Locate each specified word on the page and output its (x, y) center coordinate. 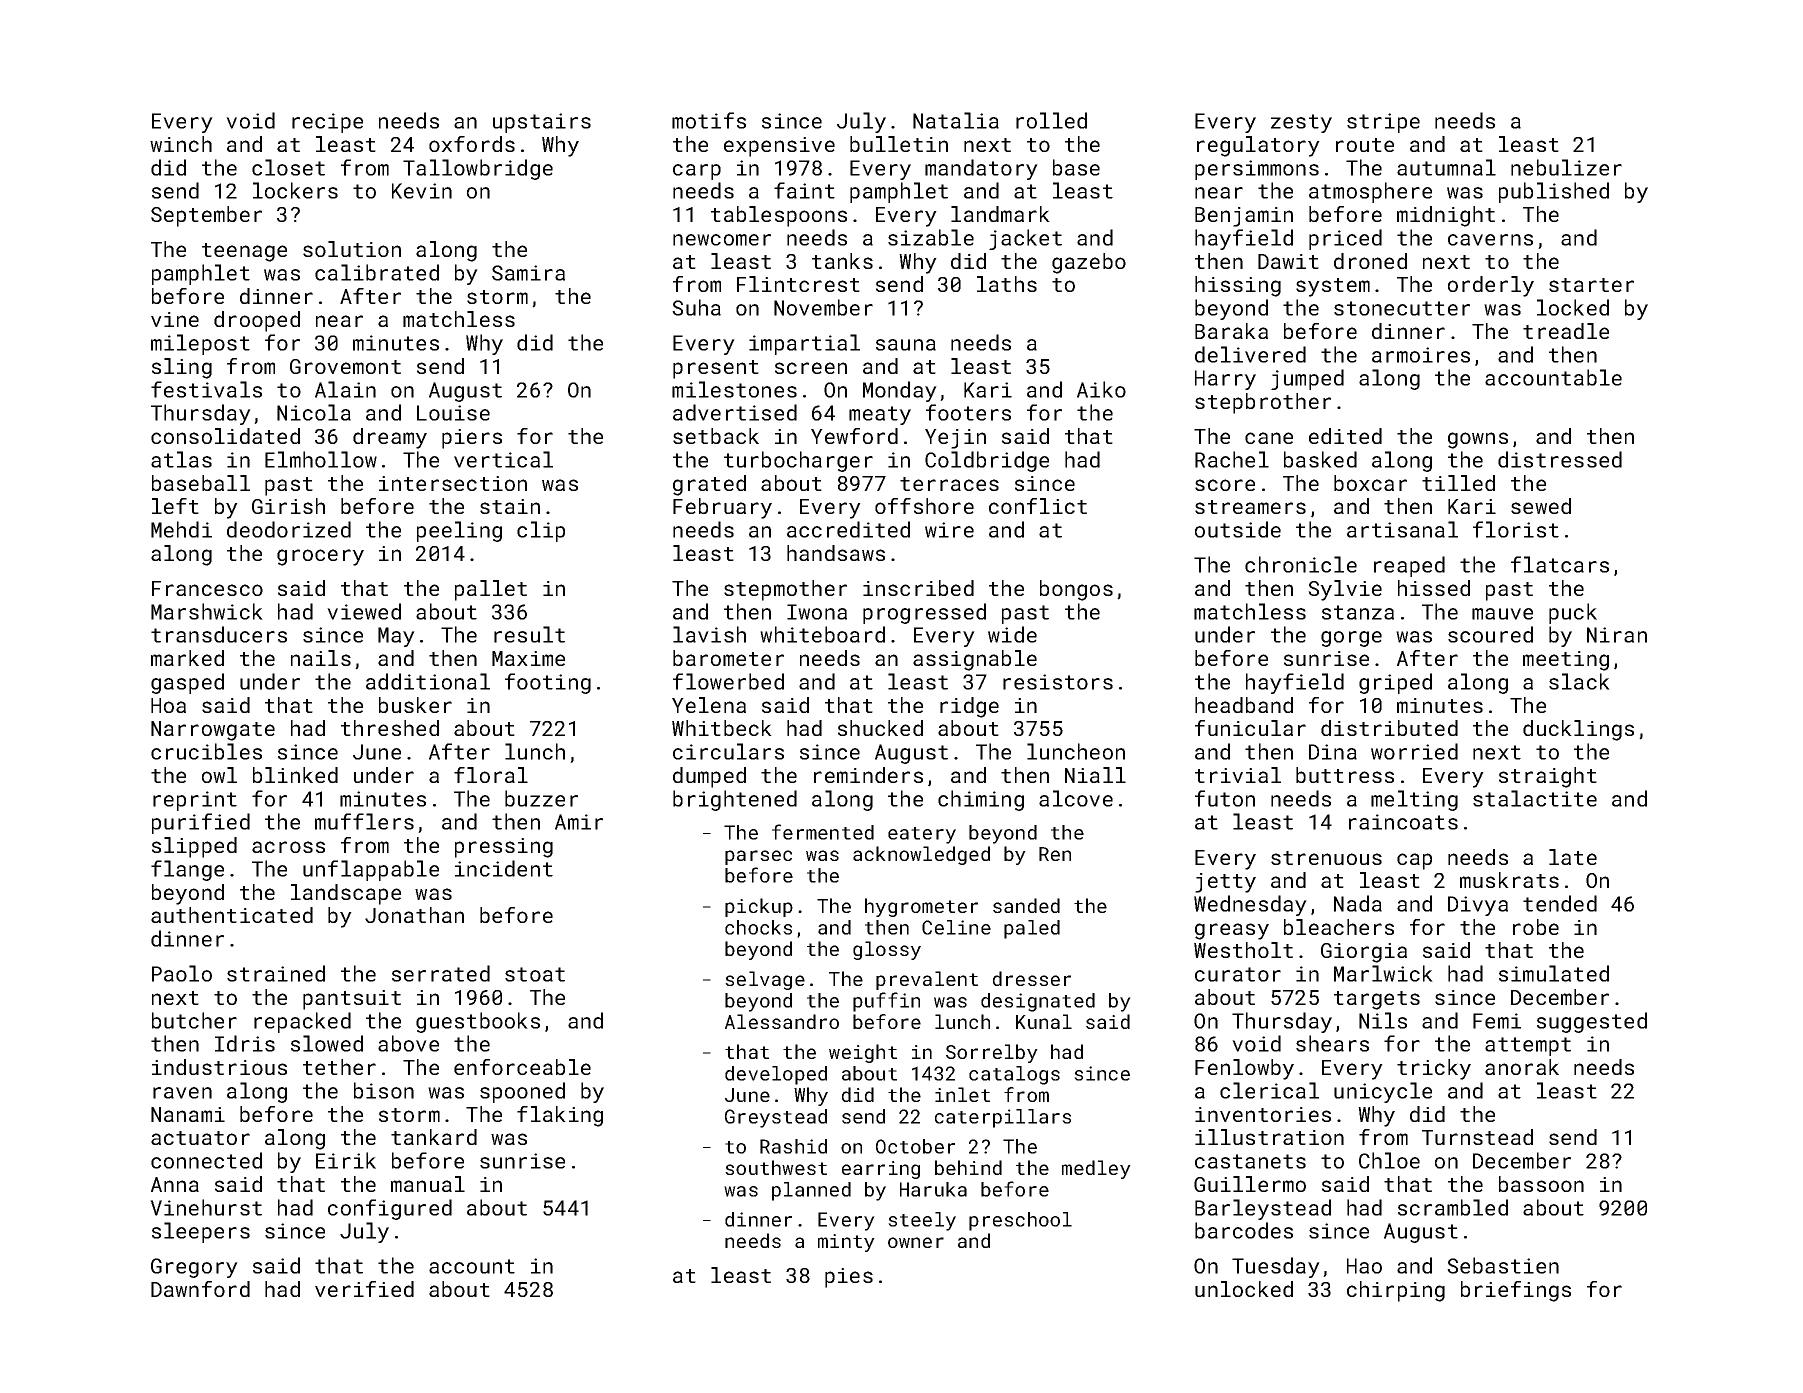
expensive (779, 147)
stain (510, 506)
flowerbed (728, 681)
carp (697, 172)
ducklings (1578, 730)
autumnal (1446, 167)
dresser (1032, 978)
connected (206, 1160)
